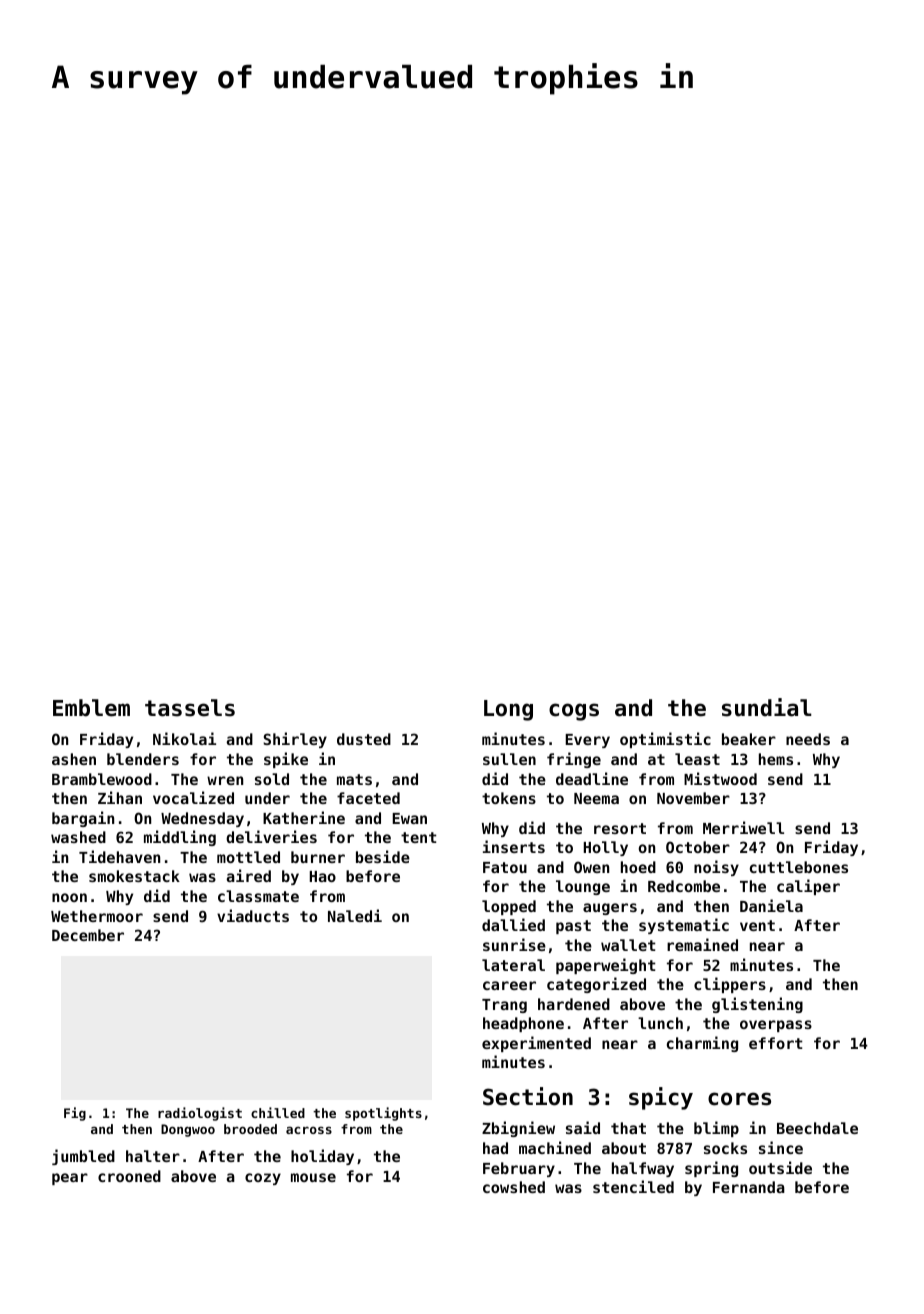 Image resolution: width=924 pixels, height=1314 pixels. I want to click on overpass, so click(776, 1026).
